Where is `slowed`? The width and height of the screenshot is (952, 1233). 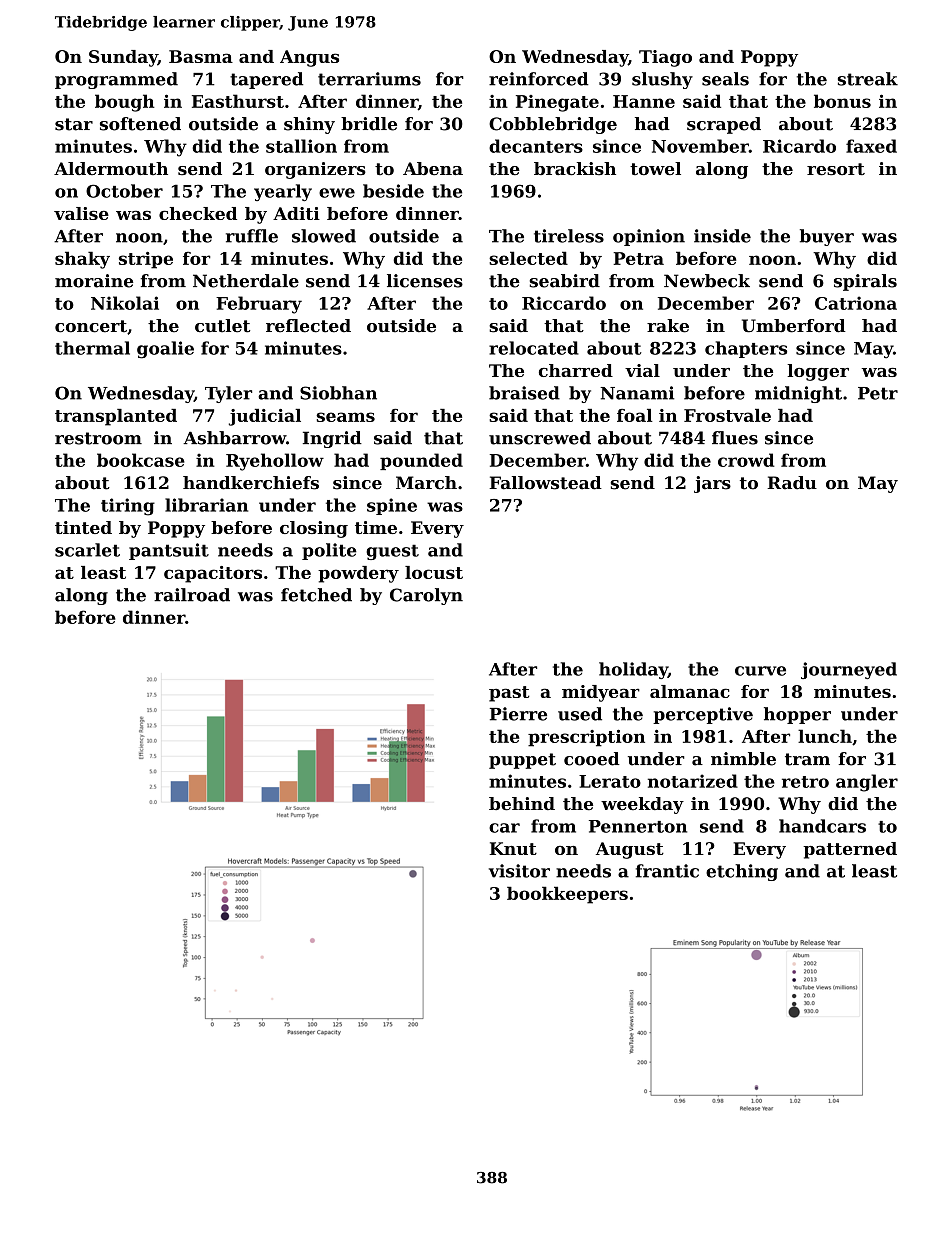
slowed is located at coordinates (324, 236).
